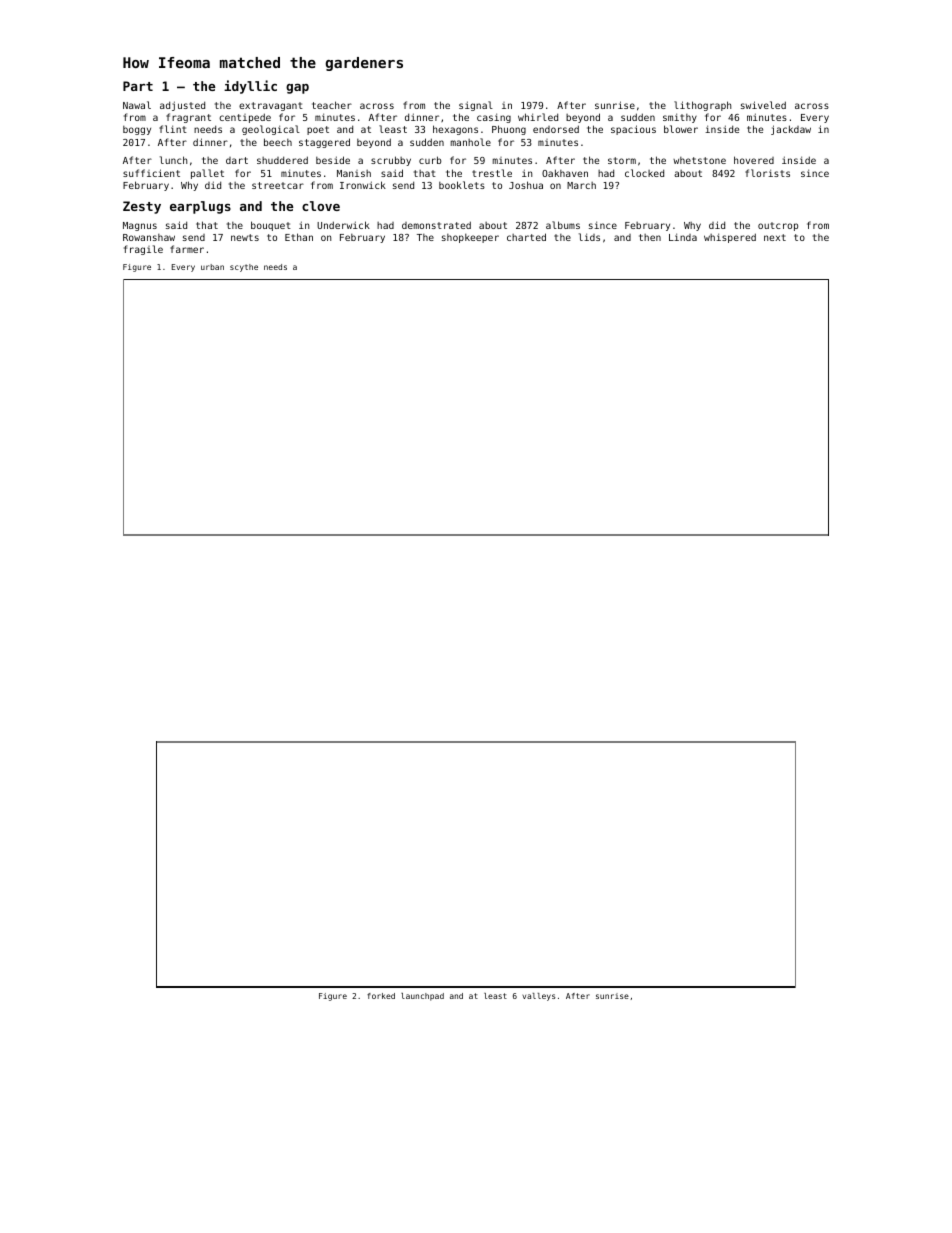  I want to click on valleys, so click(538, 997).
